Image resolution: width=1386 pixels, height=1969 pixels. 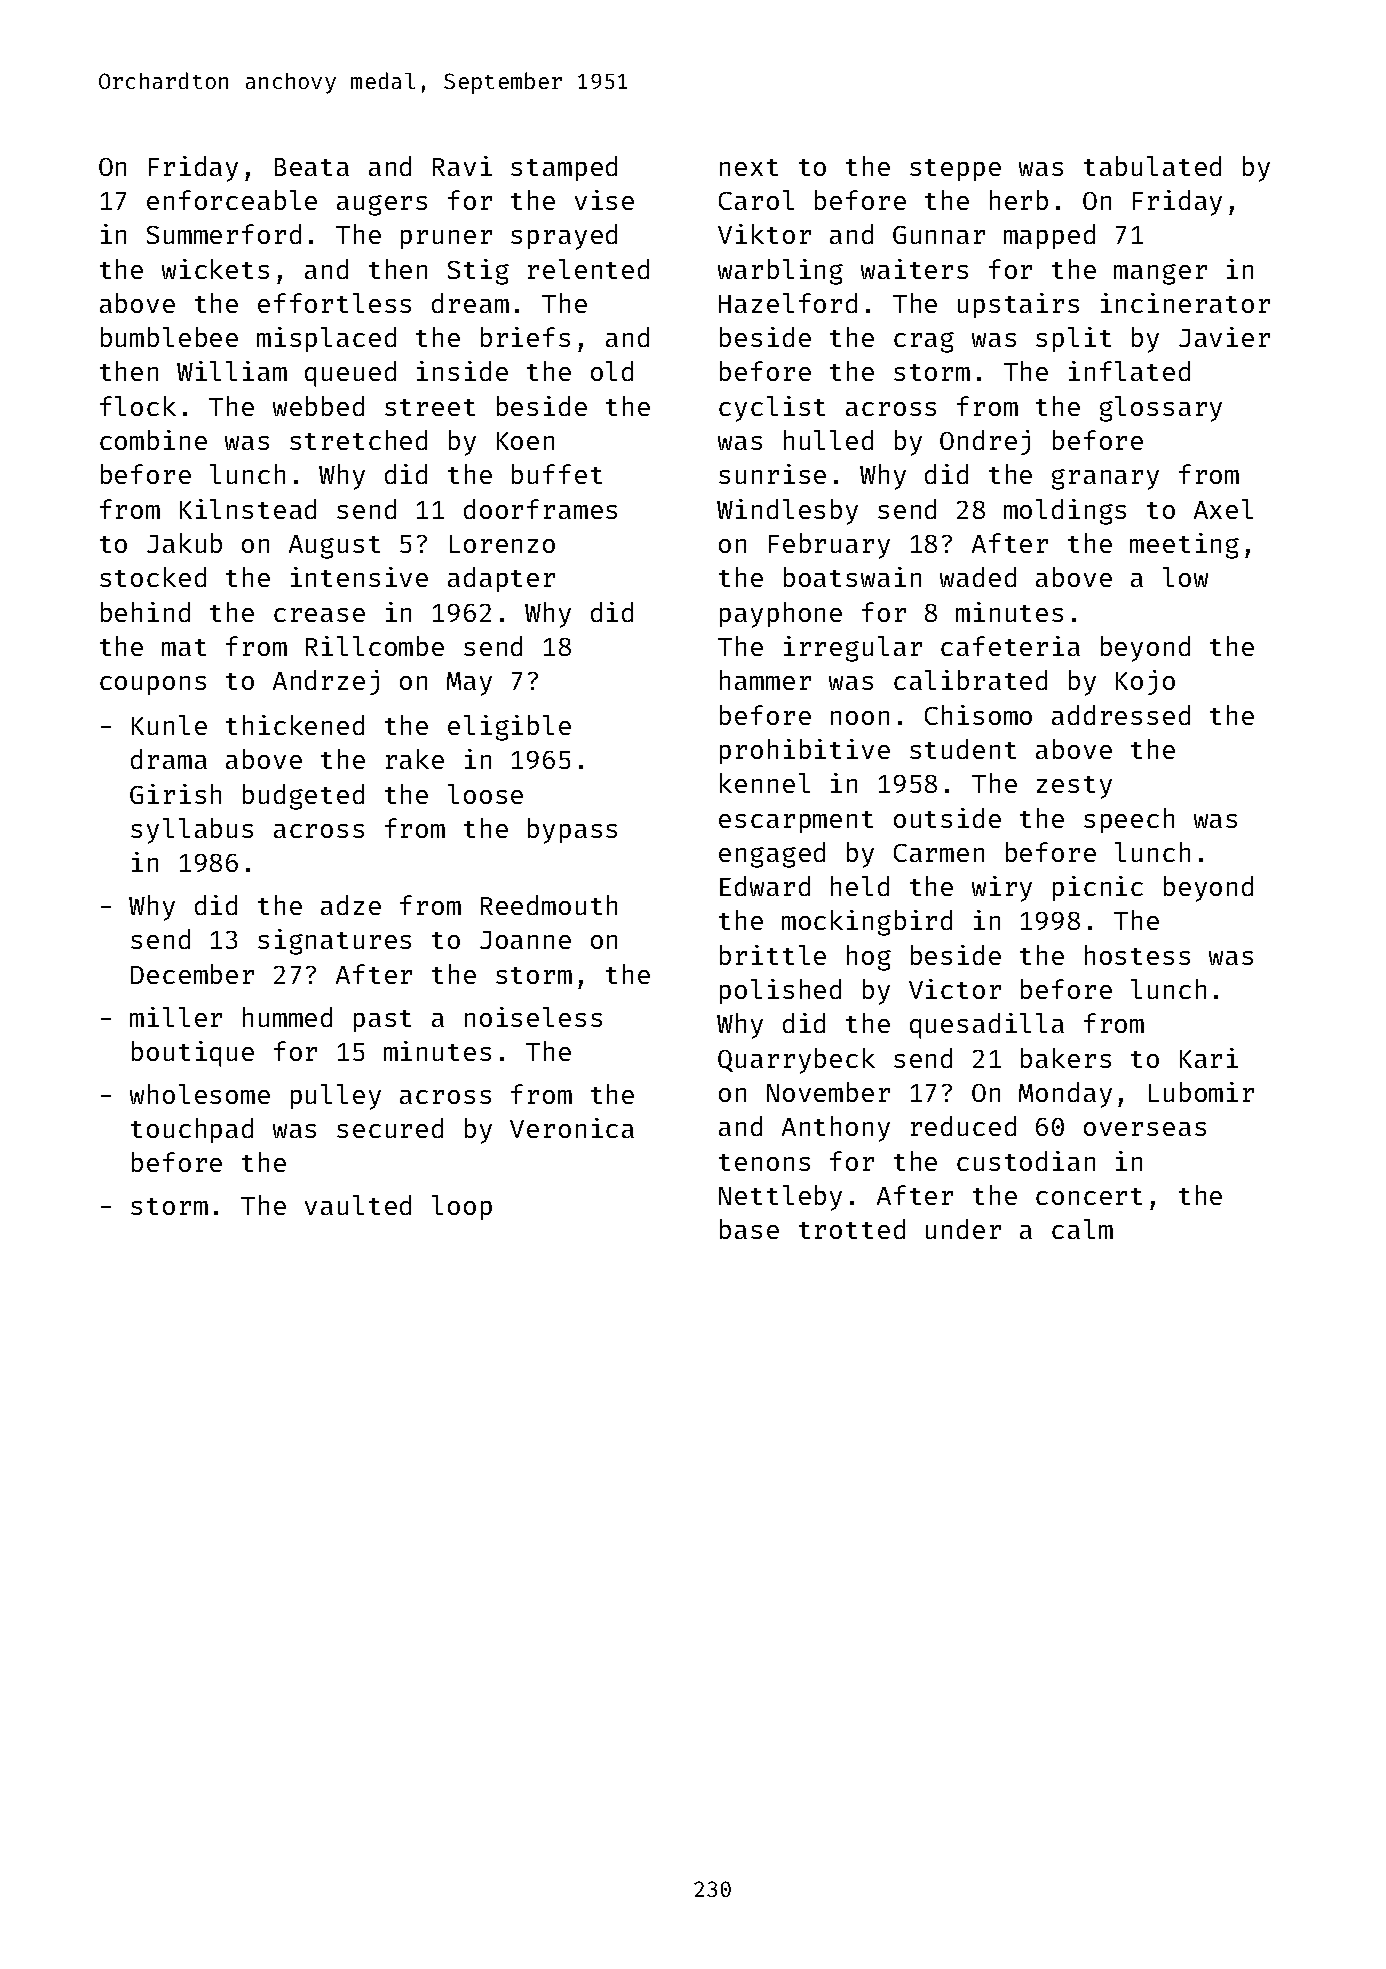 What do you see at coordinates (749, 167) in the page?
I see `next` at bounding box center [749, 167].
